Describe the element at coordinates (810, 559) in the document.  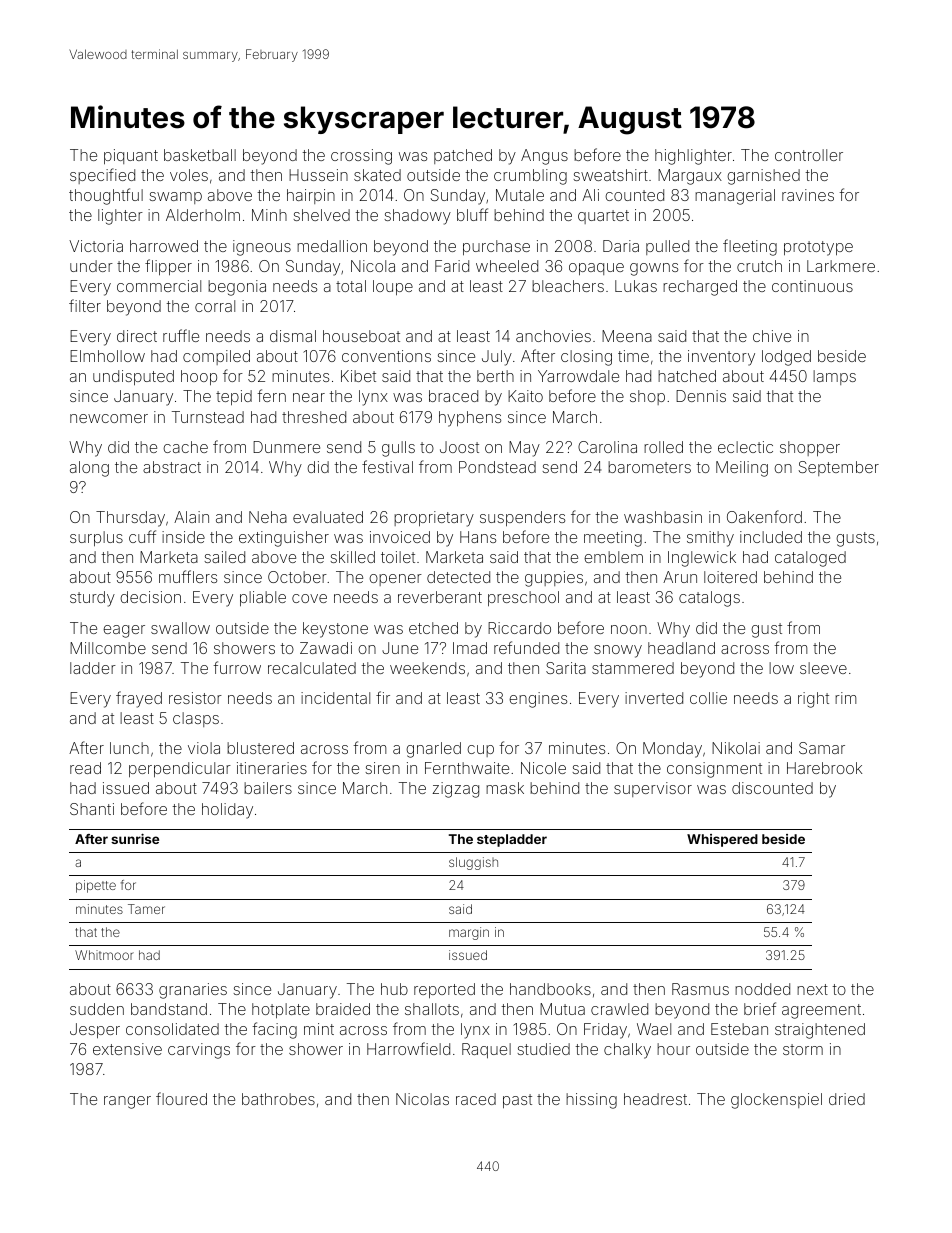
I see `cataloged` at that location.
